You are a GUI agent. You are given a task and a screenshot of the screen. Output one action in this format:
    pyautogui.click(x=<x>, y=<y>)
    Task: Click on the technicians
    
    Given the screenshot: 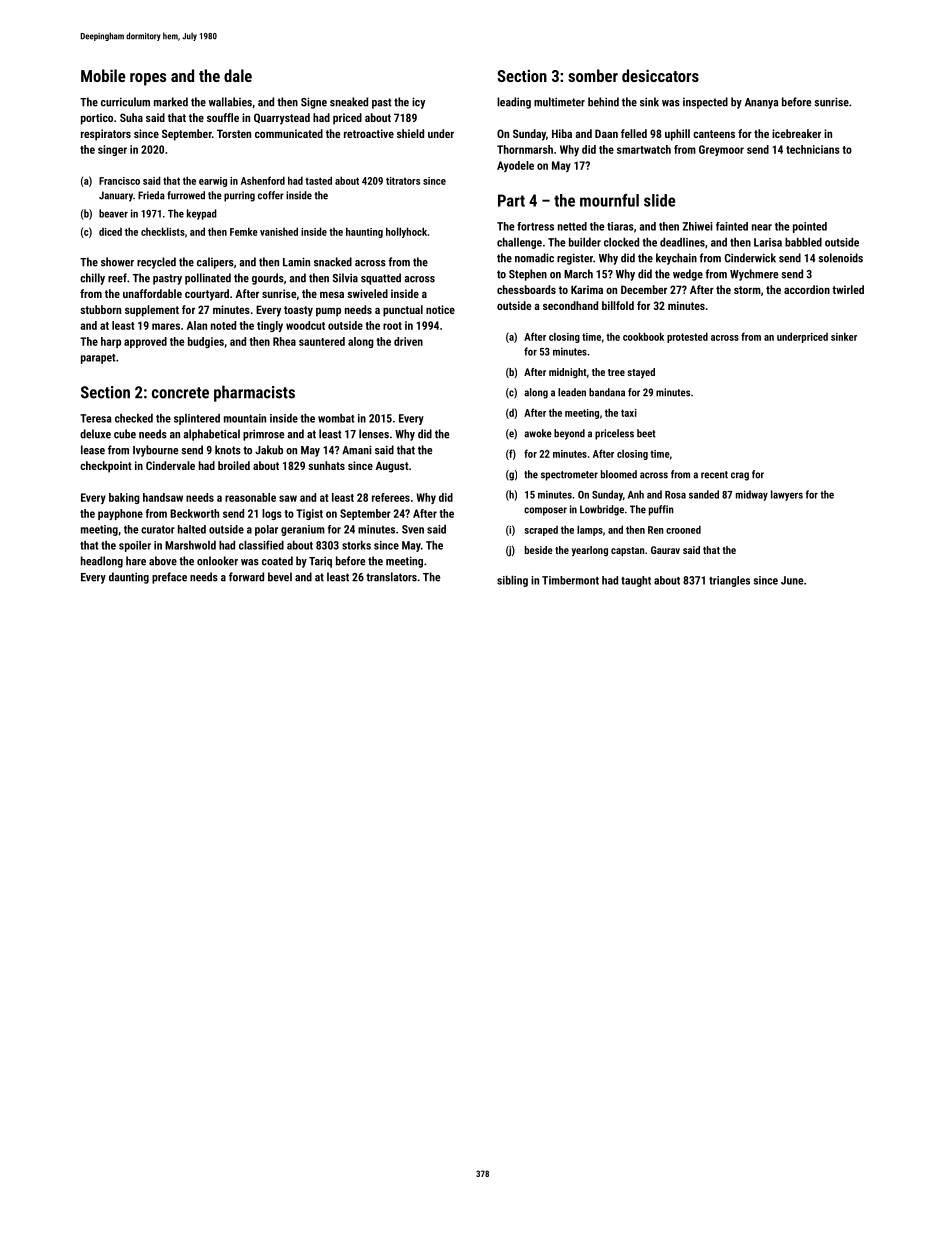 What is the action you would take?
    pyautogui.click(x=813, y=149)
